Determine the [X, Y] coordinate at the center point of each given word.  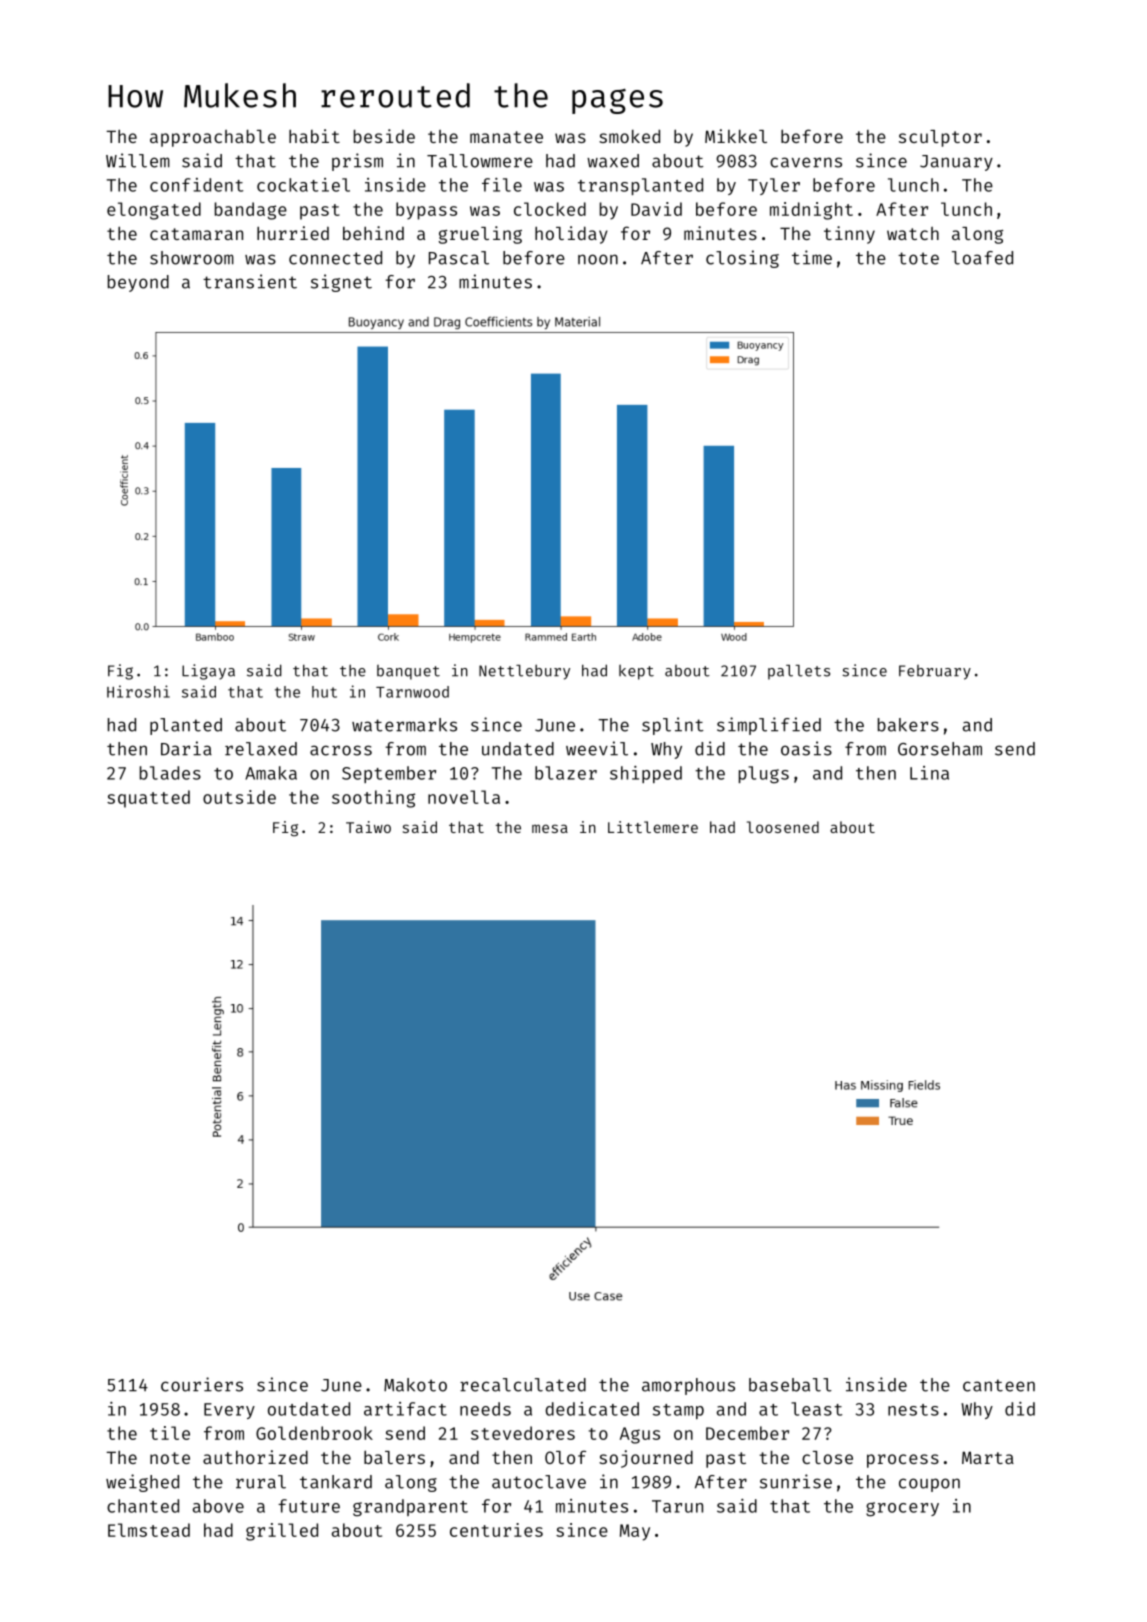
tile [170, 1433]
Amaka [271, 773]
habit [314, 136]
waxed [613, 161]
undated [518, 749]
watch [913, 233]
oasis [806, 748]
